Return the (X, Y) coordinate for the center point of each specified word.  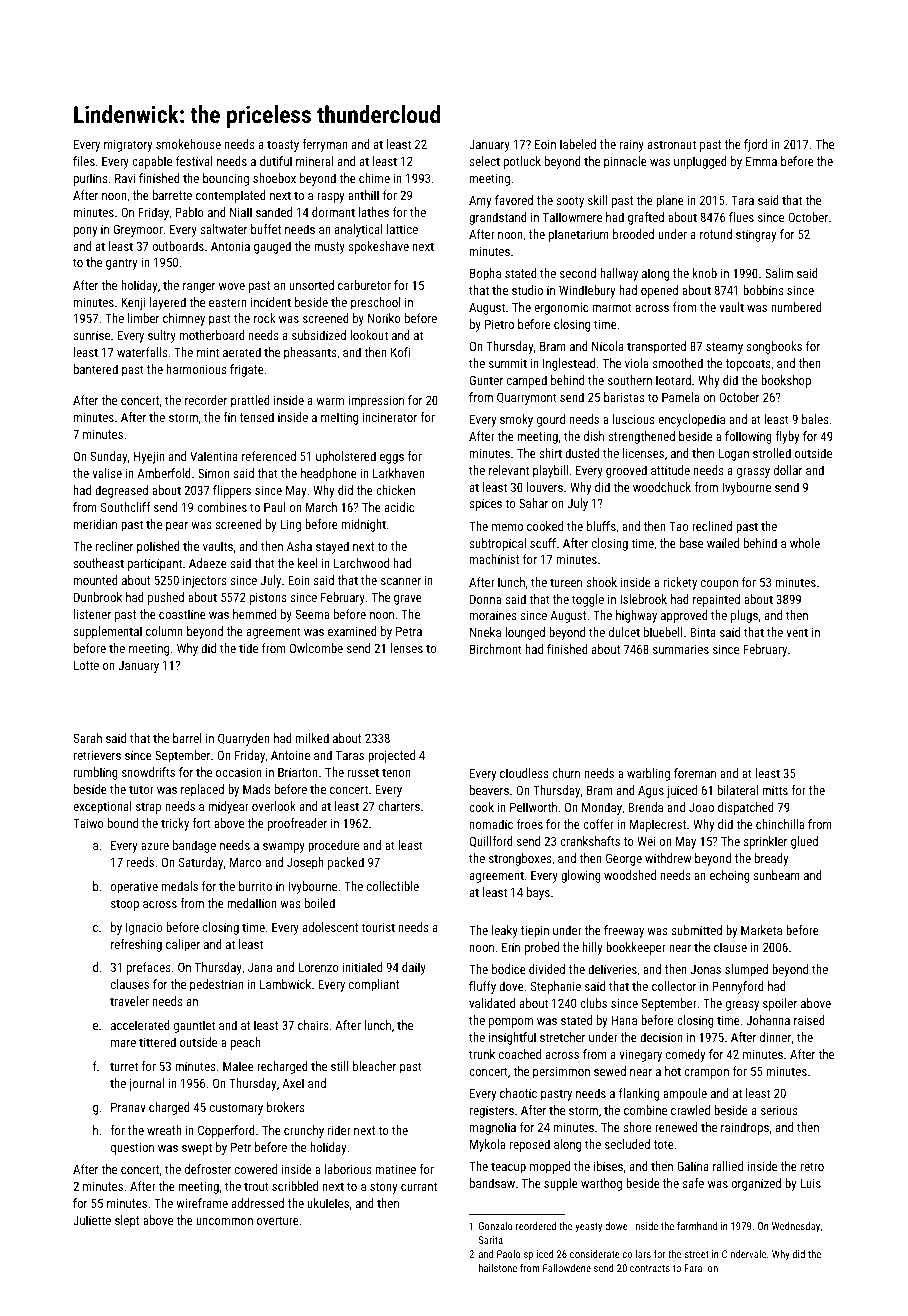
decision (661, 1037)
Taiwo (88, 823)
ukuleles (328, 1203)
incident (271, 302)
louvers (545, 487)
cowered (256, 1169)
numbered (796, 307)
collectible (393, 886)
